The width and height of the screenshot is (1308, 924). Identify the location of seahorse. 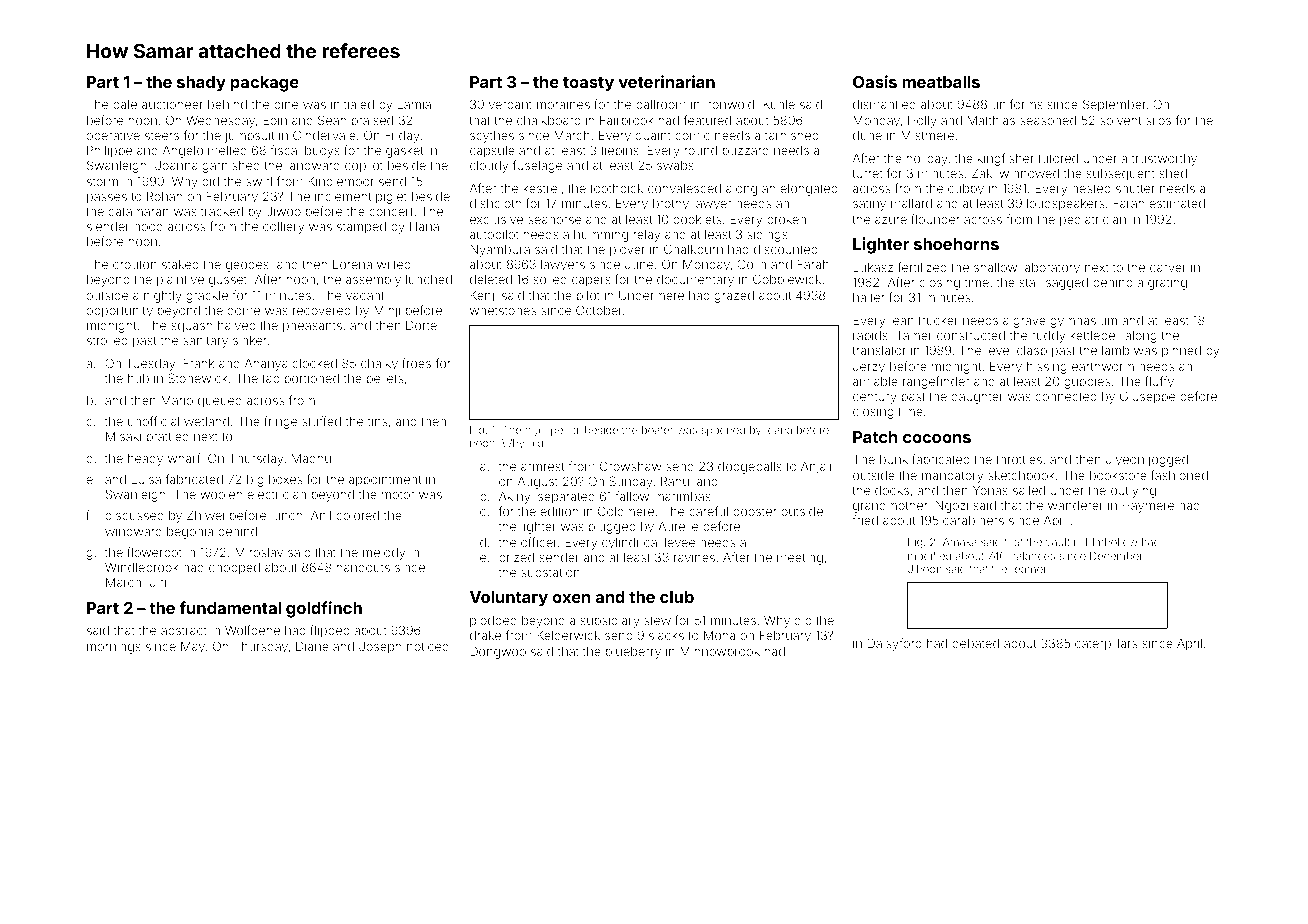
(554, 219).
